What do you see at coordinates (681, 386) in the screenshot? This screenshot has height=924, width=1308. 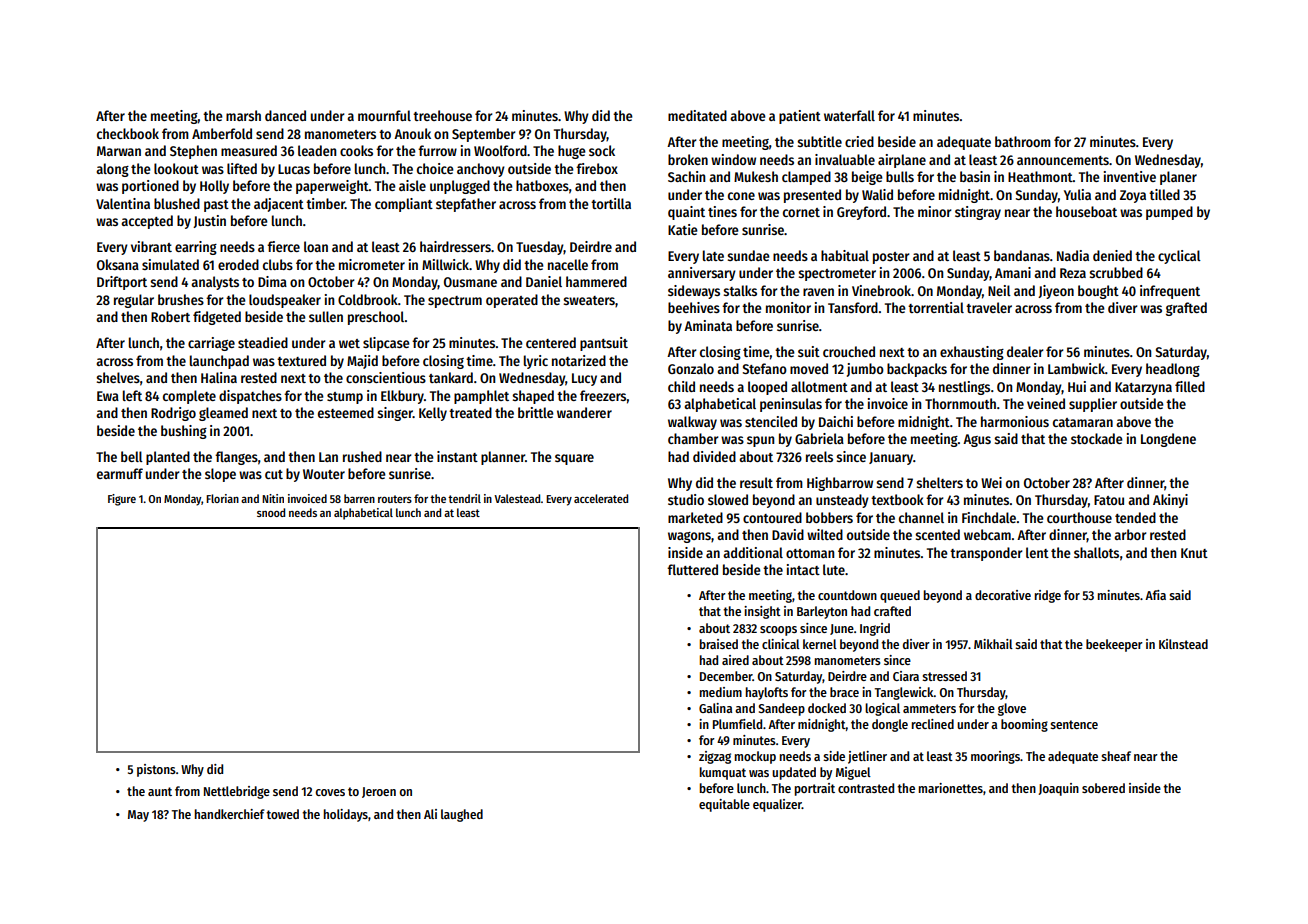 I see `child` at bounding box center [681, 386].
